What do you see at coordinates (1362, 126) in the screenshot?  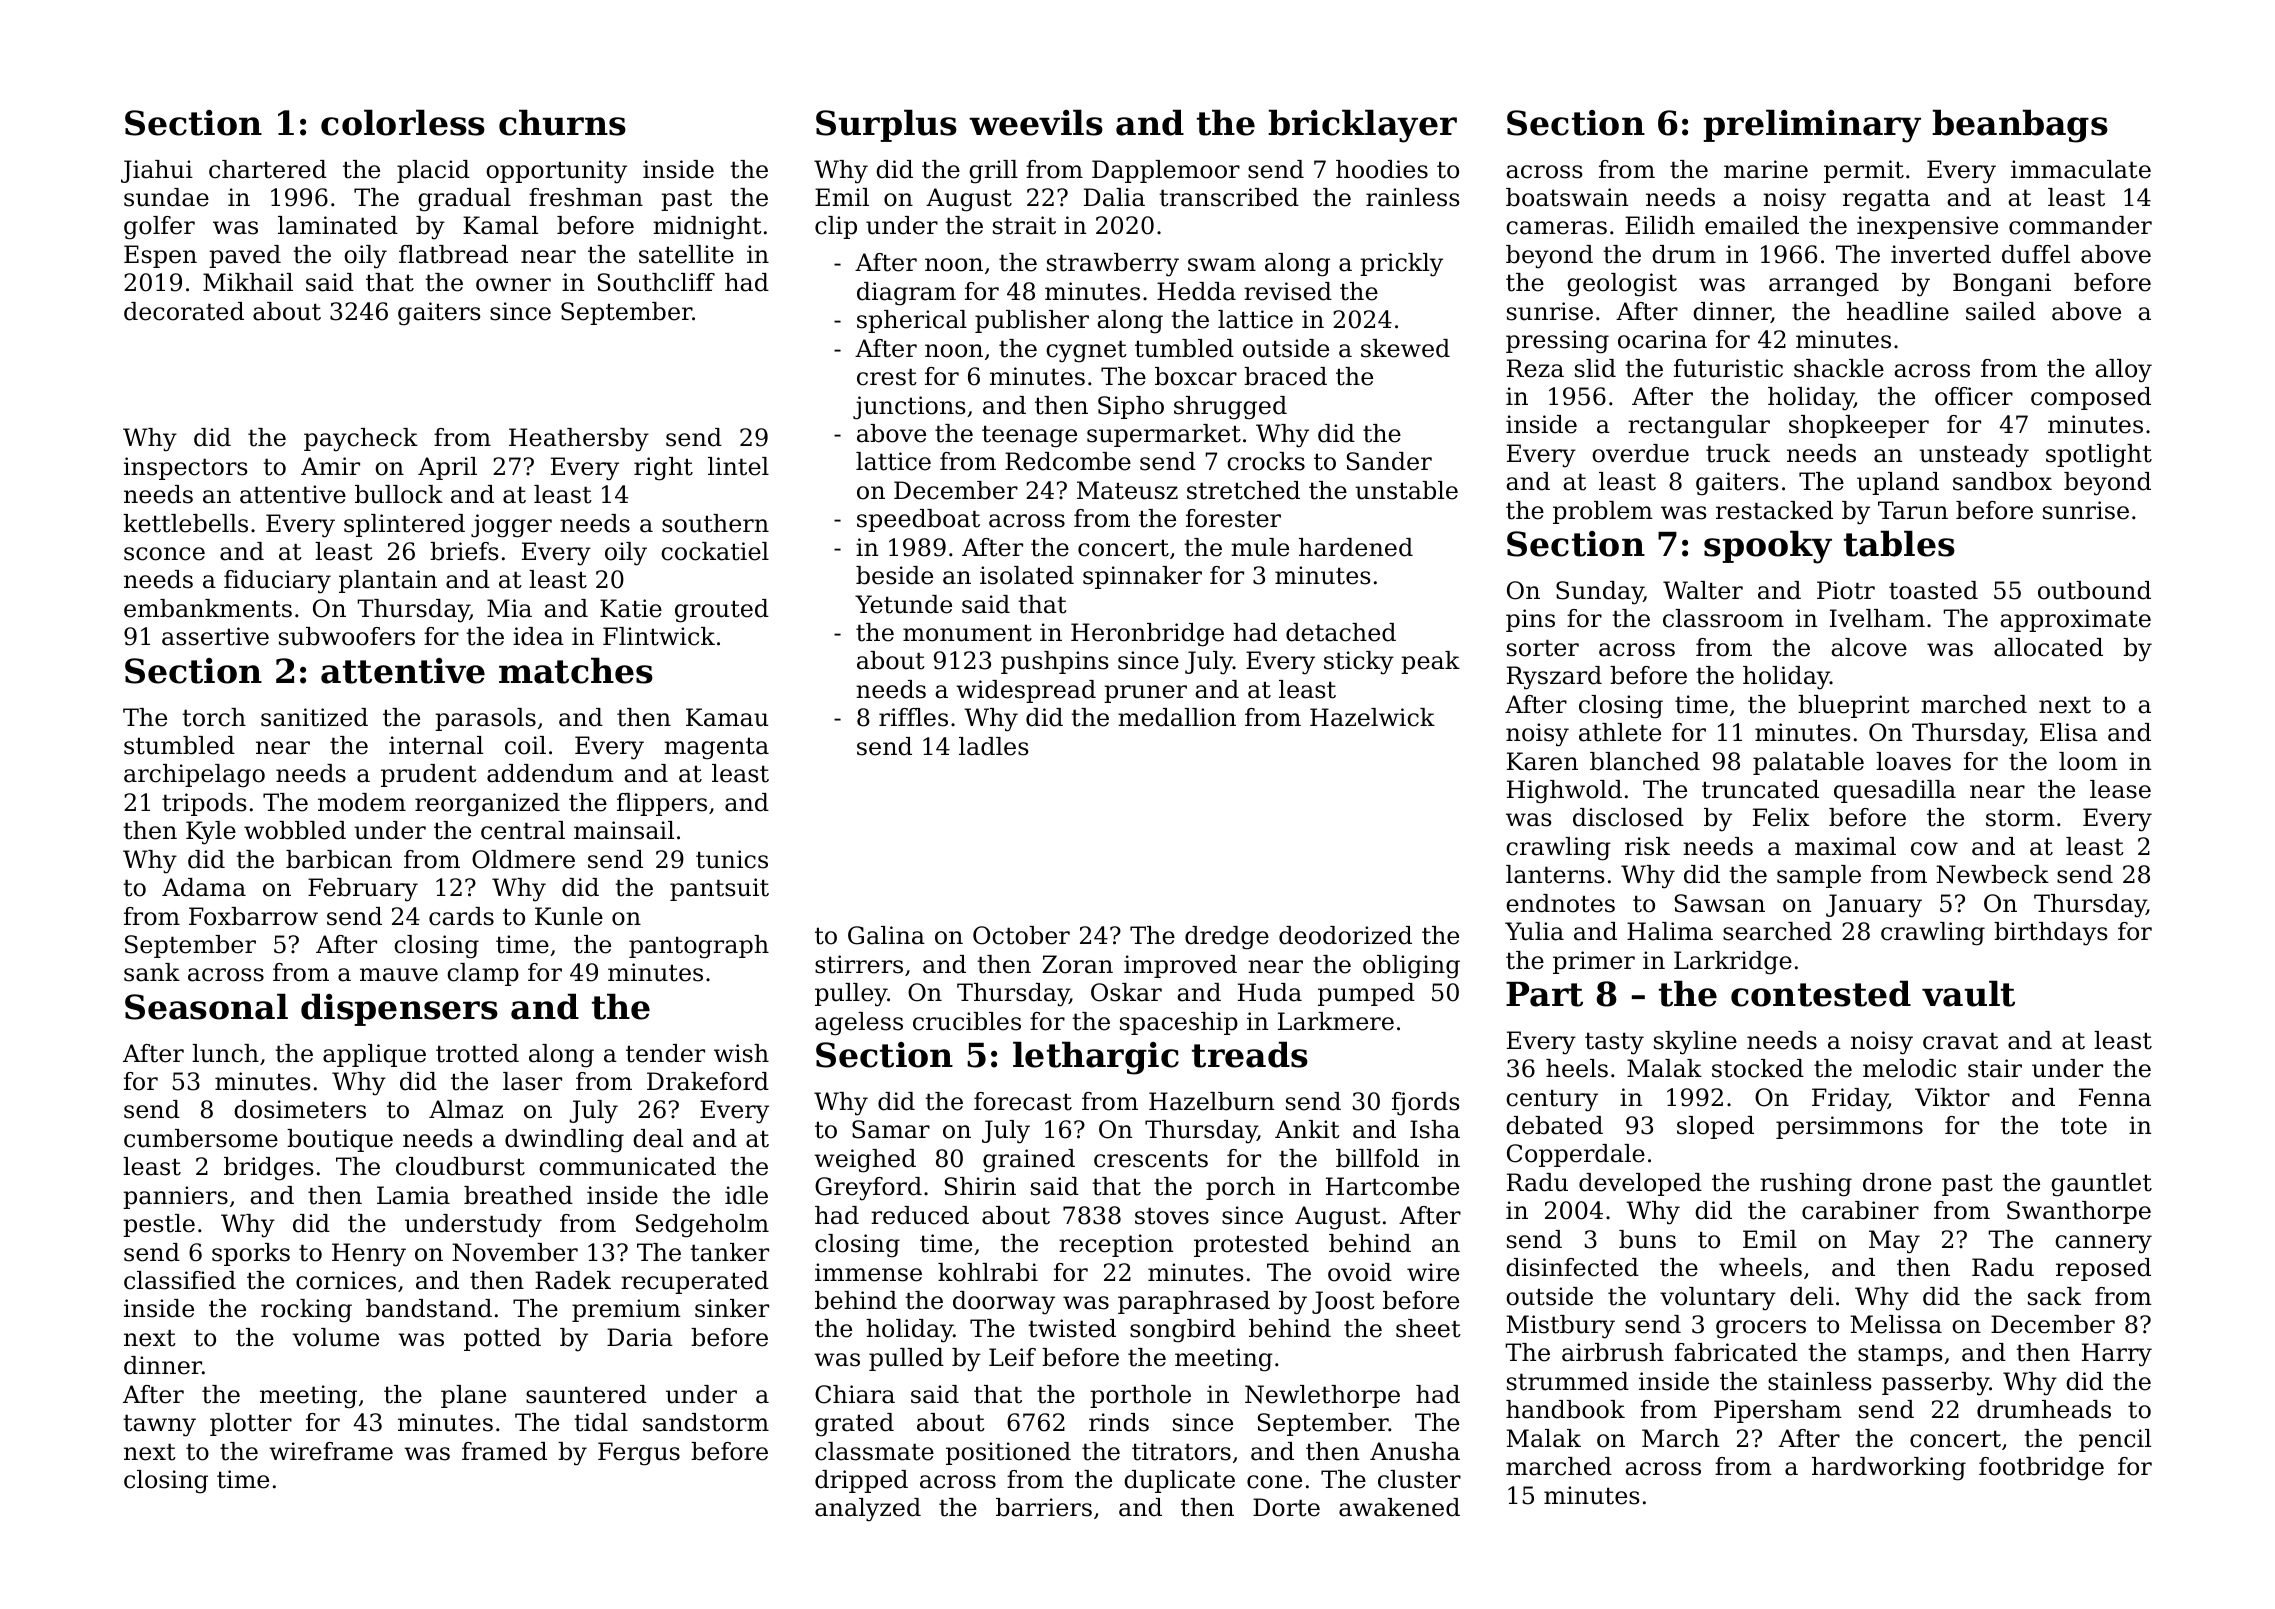 I see `bricklayer` at bounding box center [1362, 126].
